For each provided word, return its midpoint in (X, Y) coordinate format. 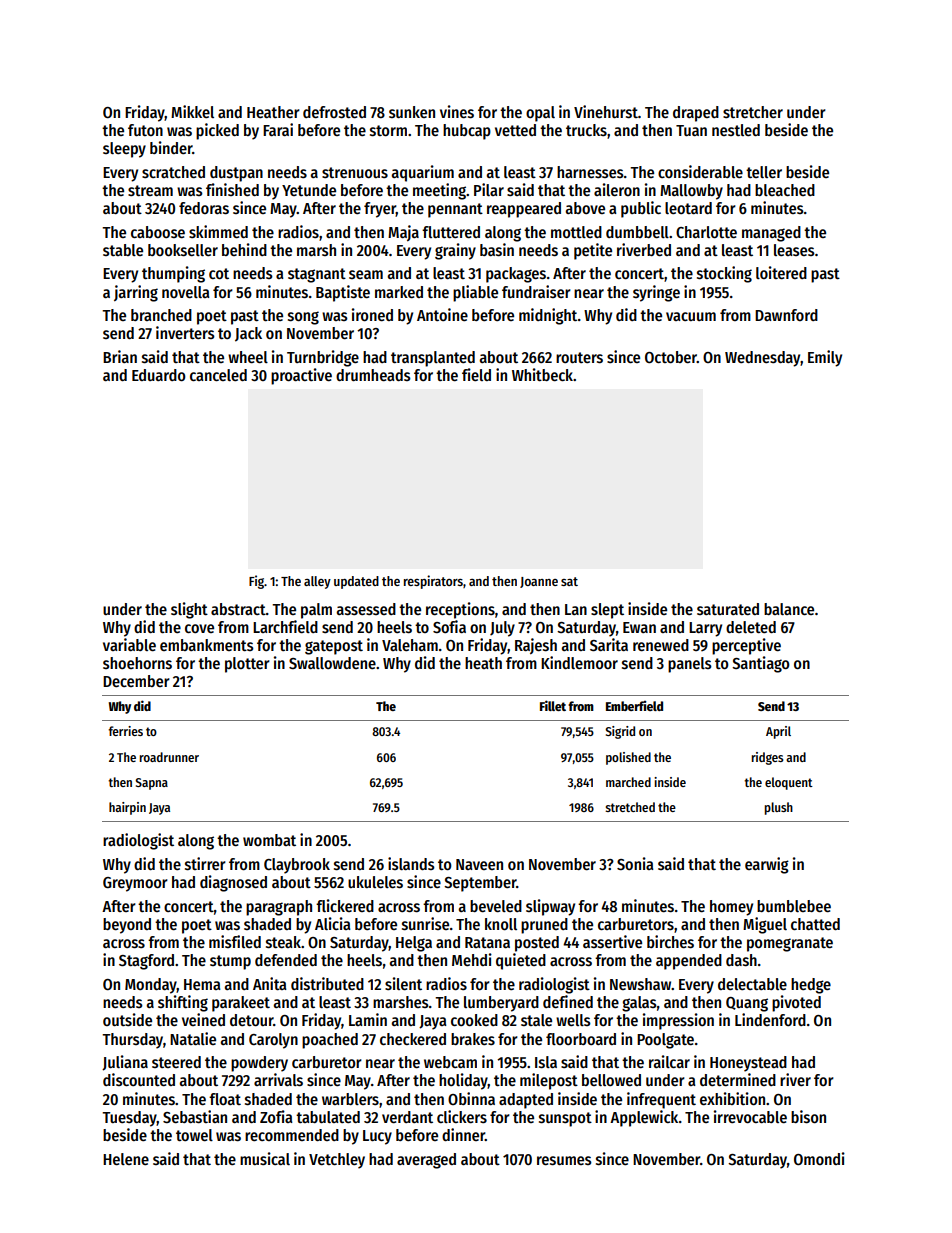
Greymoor (135, 884)
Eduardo (159, 375)
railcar (669, 1061)
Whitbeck (542, 374)
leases (794, 250)
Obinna (471, 1098)
